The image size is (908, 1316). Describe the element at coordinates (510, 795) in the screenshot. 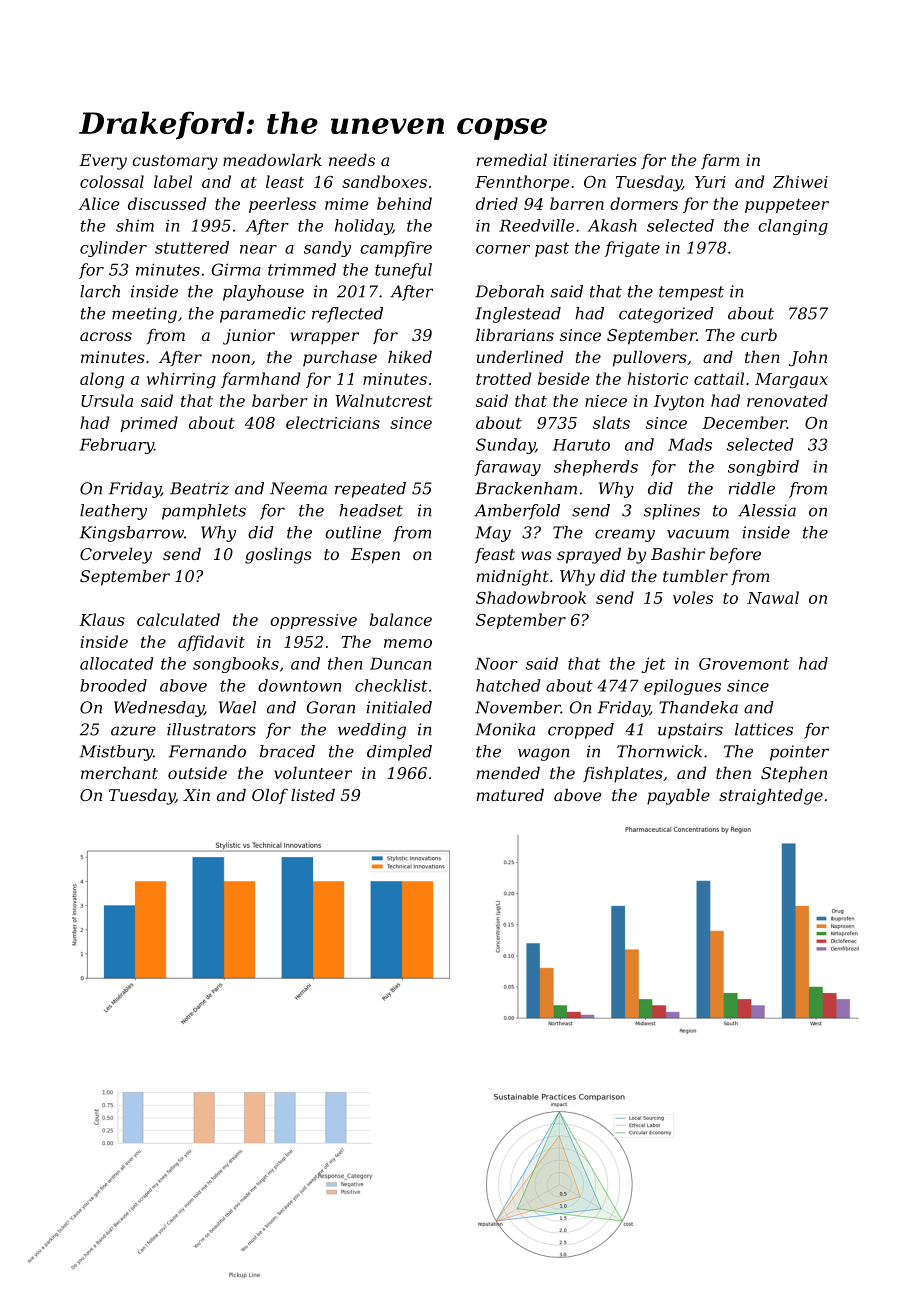

I see `matured` at that location.
